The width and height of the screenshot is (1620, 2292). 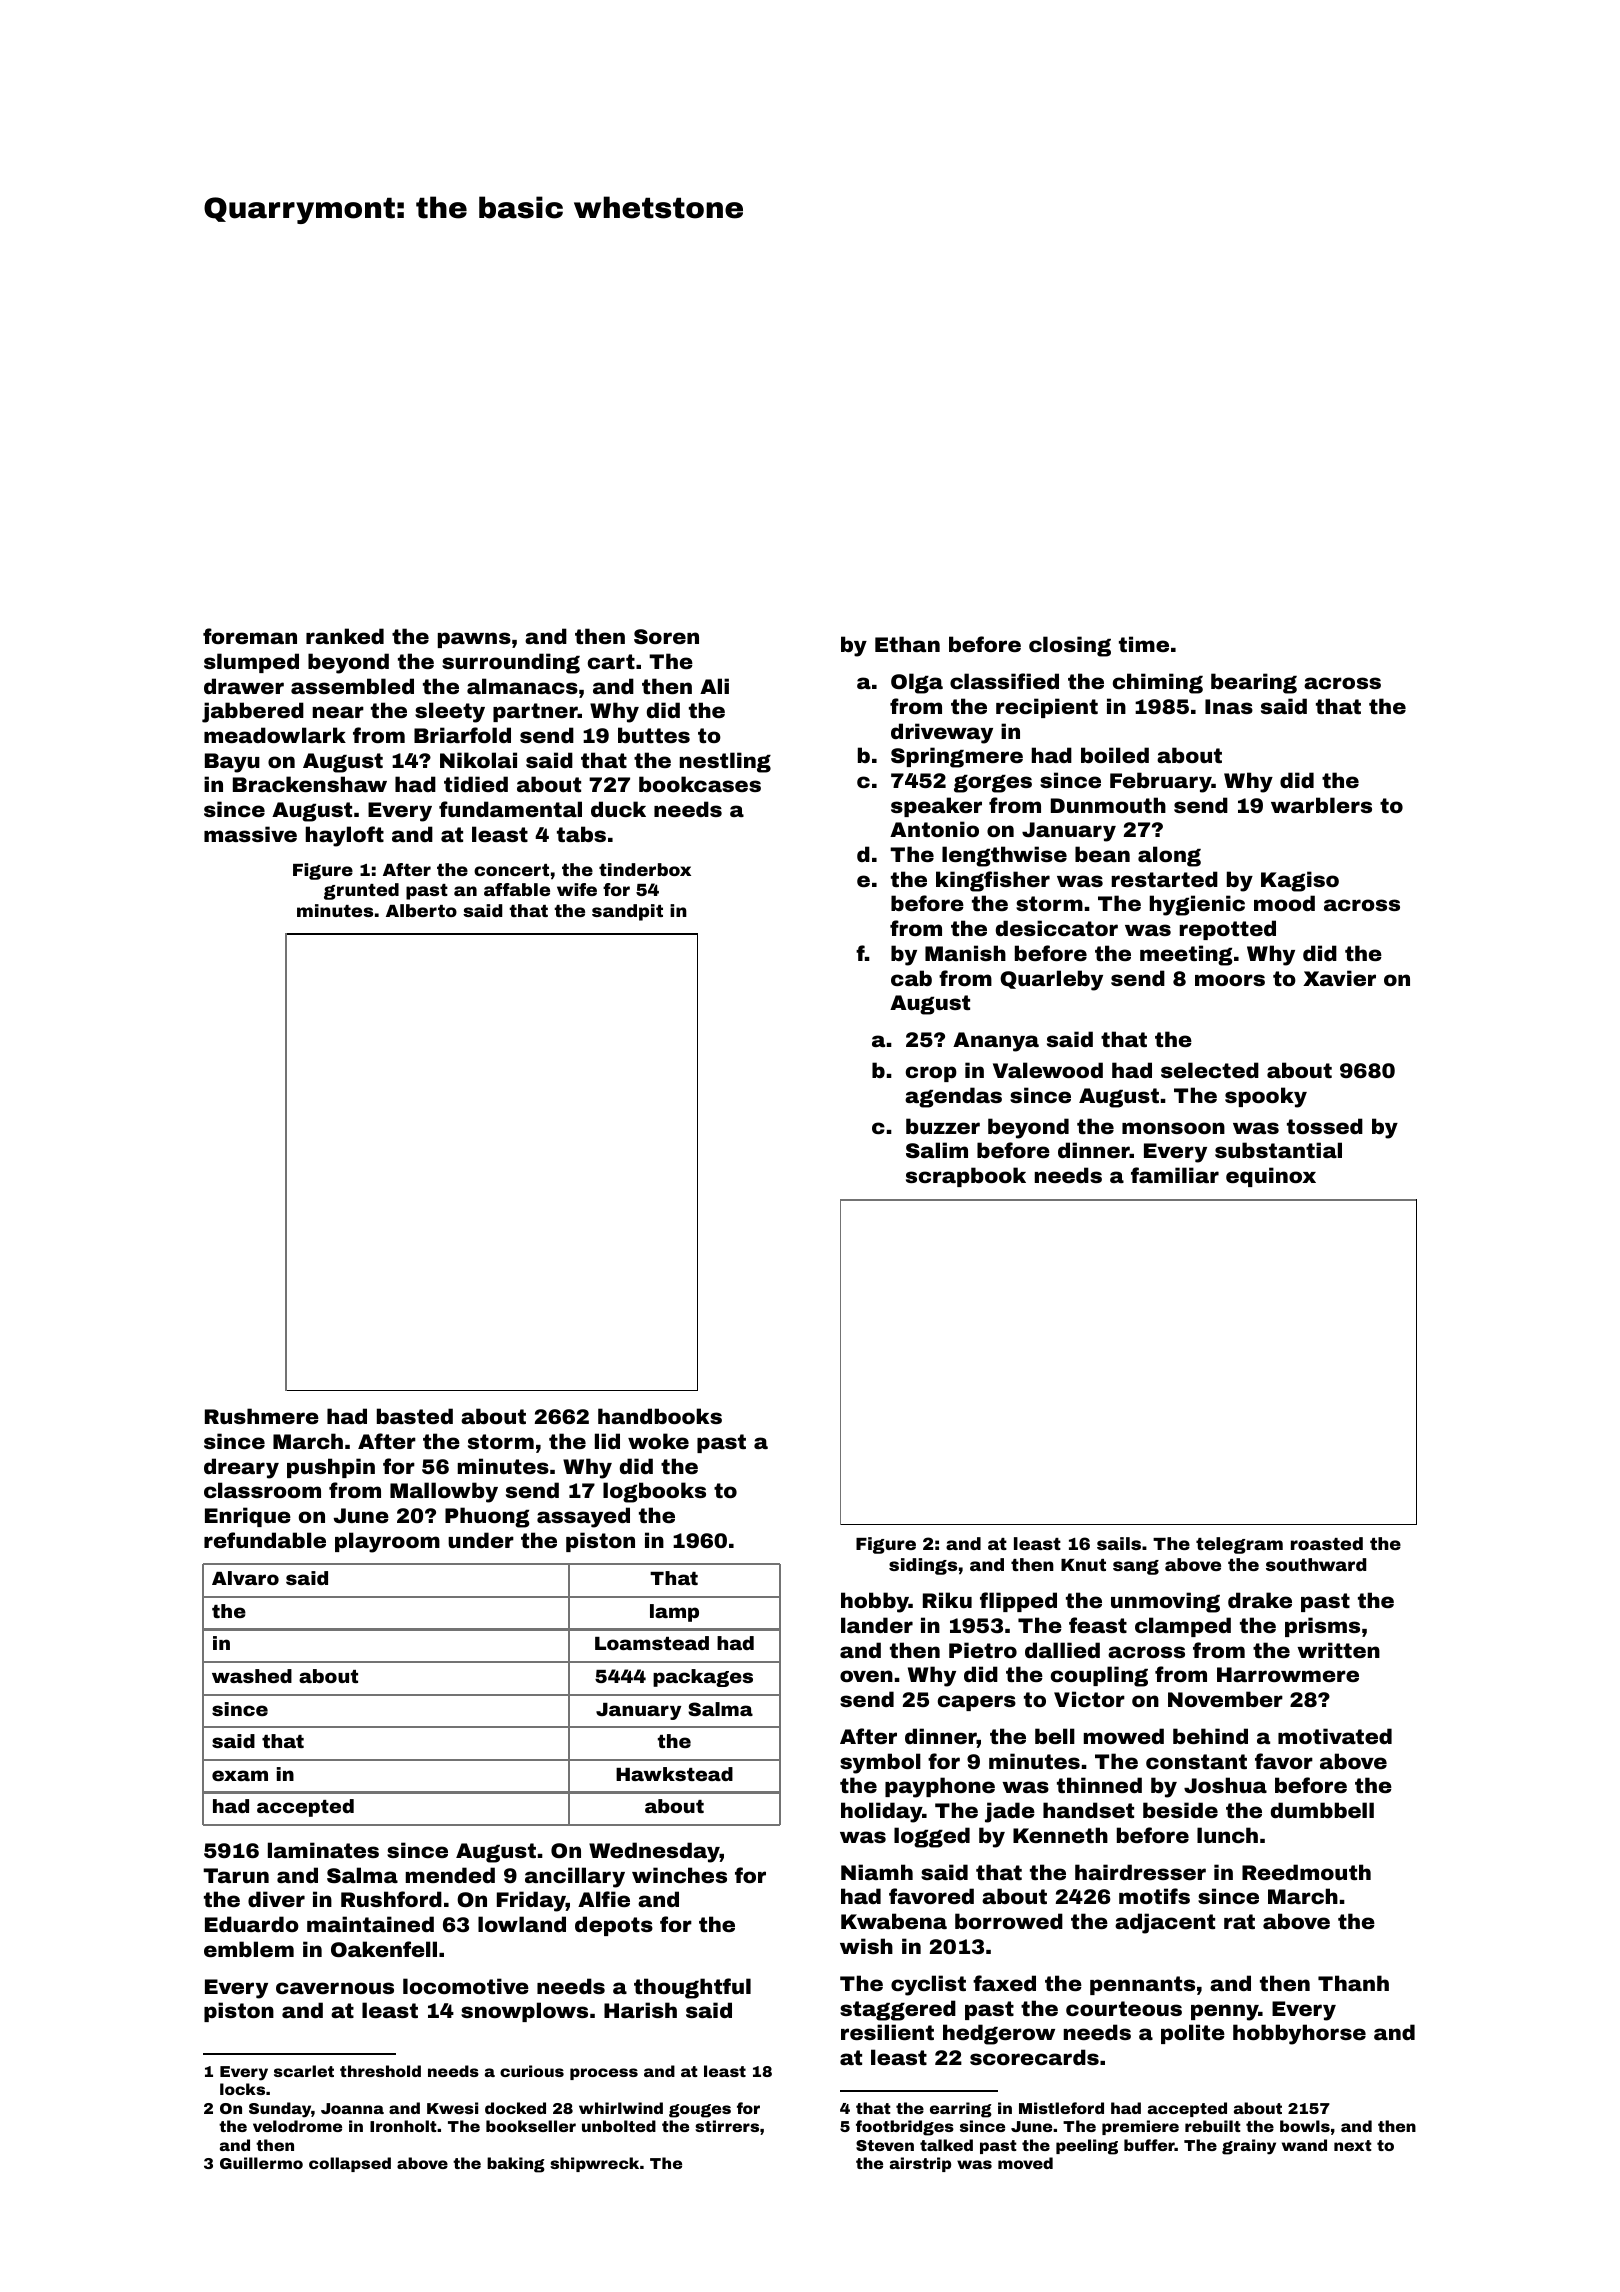 What do you see at coordinates (652, 1643) in the screenshot?
I see `Loamstead` at bounding box center [652, 1643].
